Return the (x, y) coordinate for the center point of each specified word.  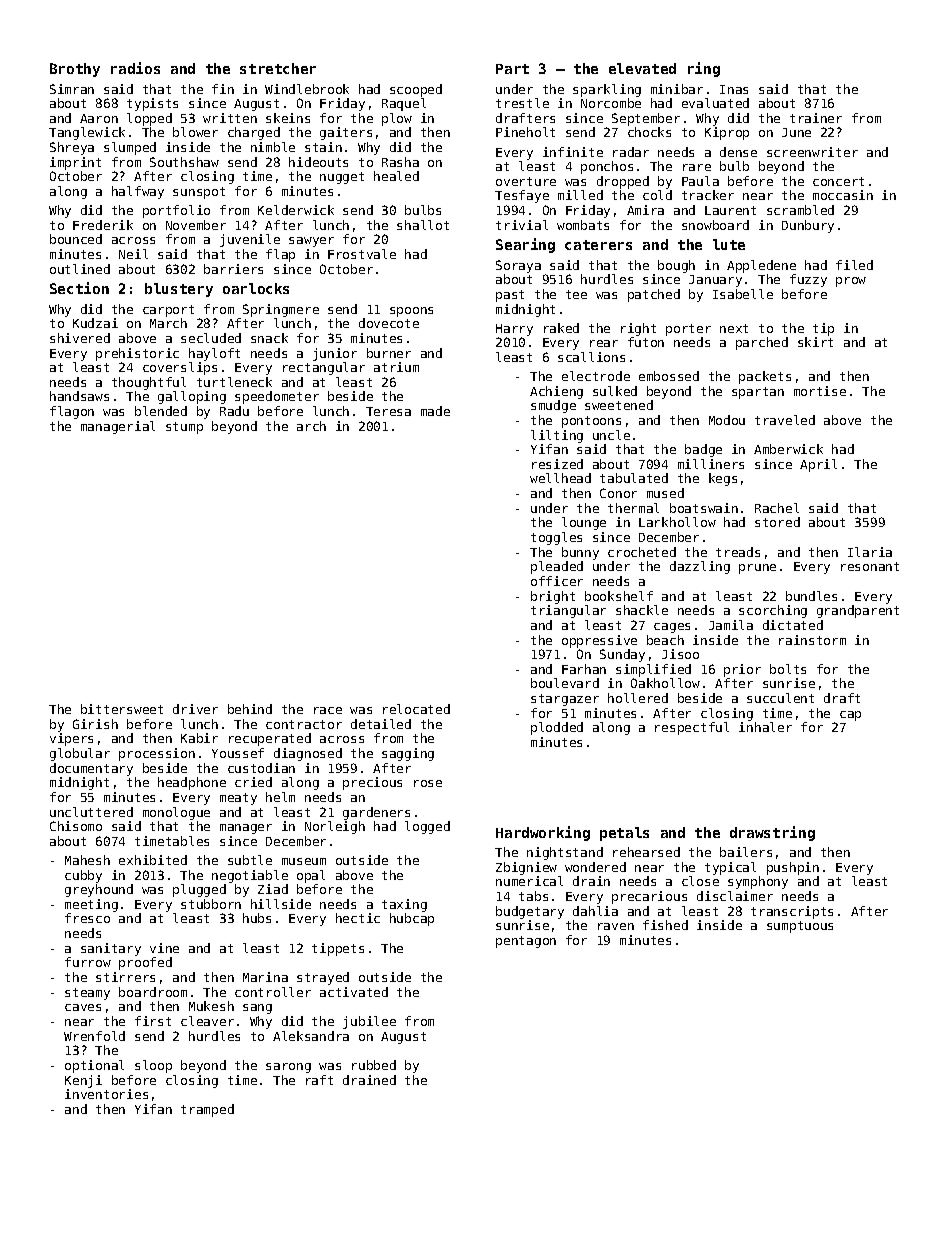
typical (730, 868)
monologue (176, 813)
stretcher (278, 68)
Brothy (75, 70)
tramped (207, 1110)
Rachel (777, 508)
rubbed (374, 1065)
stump (184, 428)
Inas (734, 89)
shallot (423, 225)
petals (624, 834)
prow (851, 282)
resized (557, 464)
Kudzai (95, 323)
